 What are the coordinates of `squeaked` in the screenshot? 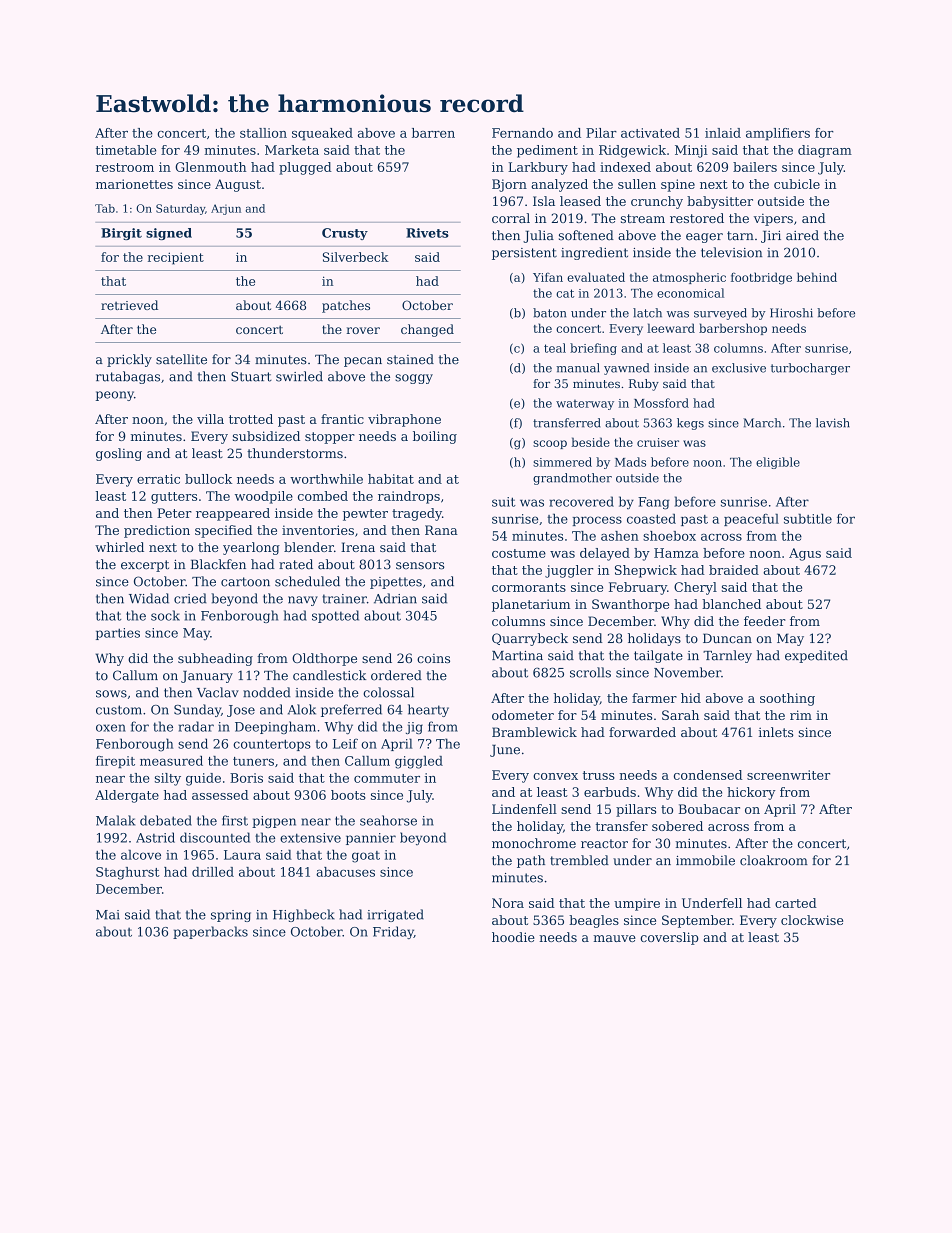 It's located at (322, 134).
